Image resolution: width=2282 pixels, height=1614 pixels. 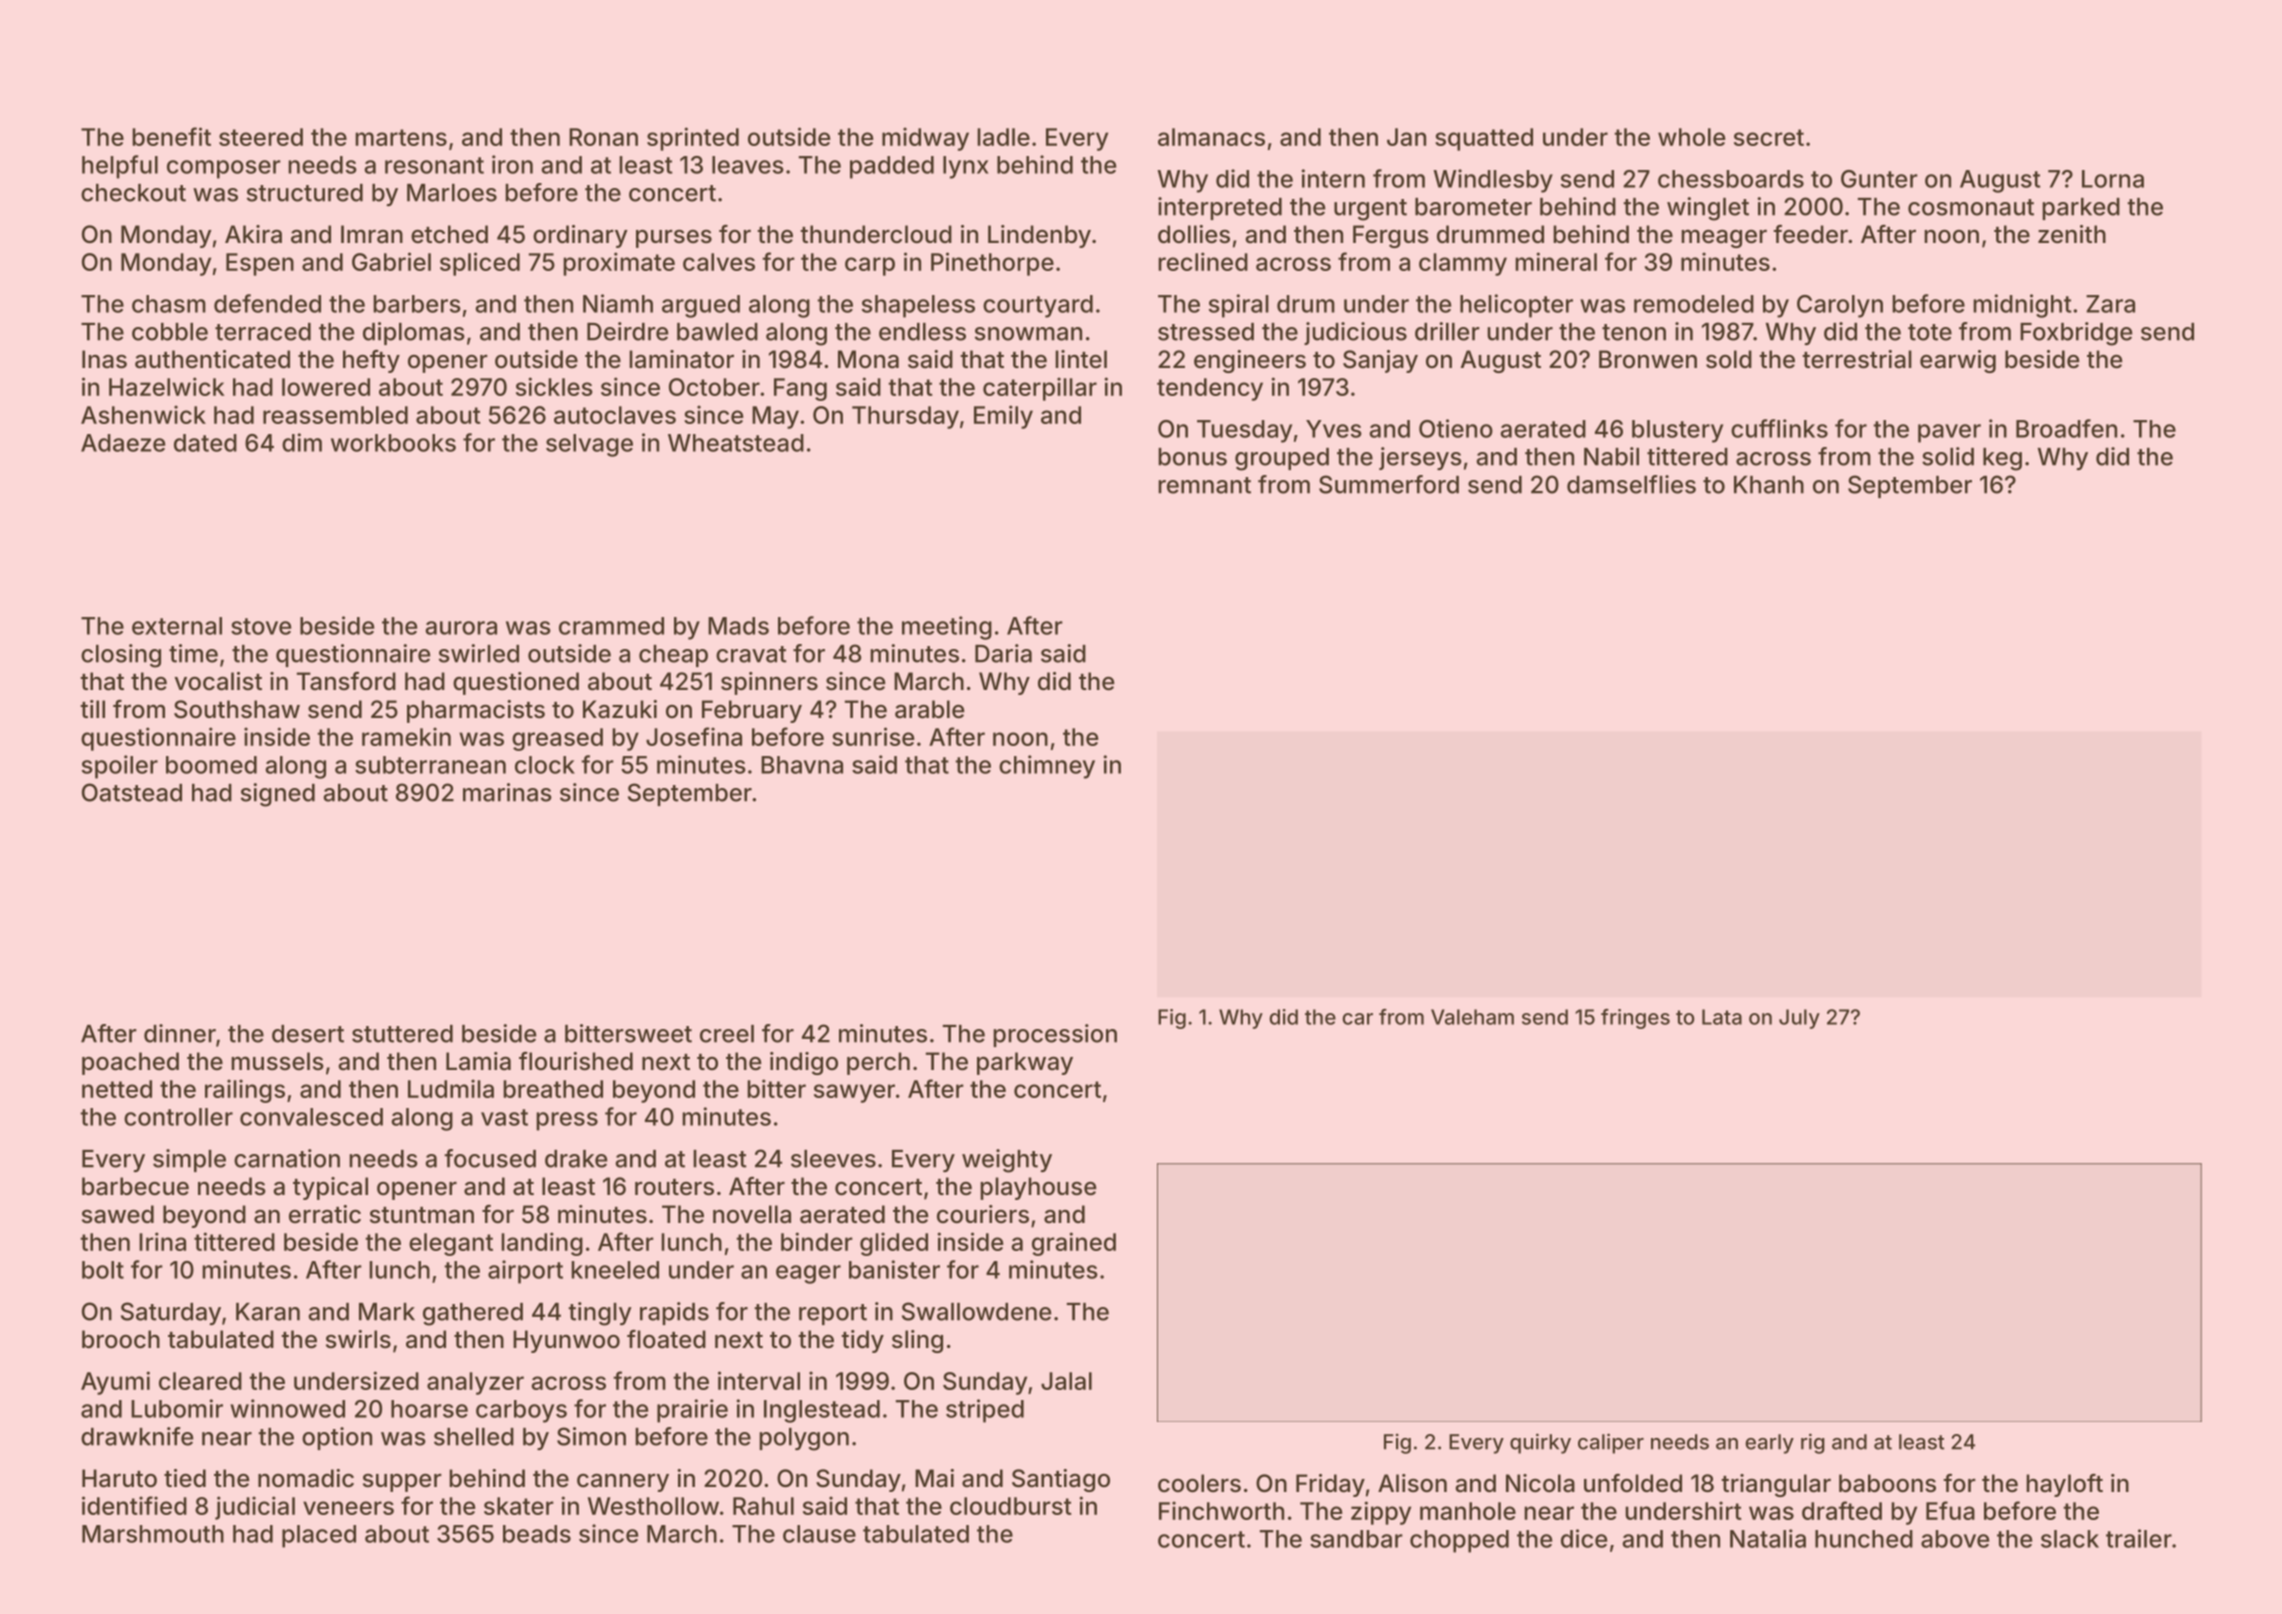 What do you see at coordinates (1731, 179) in the screenshot?
I see `chessboards` at bounding box center [1731, 179].
